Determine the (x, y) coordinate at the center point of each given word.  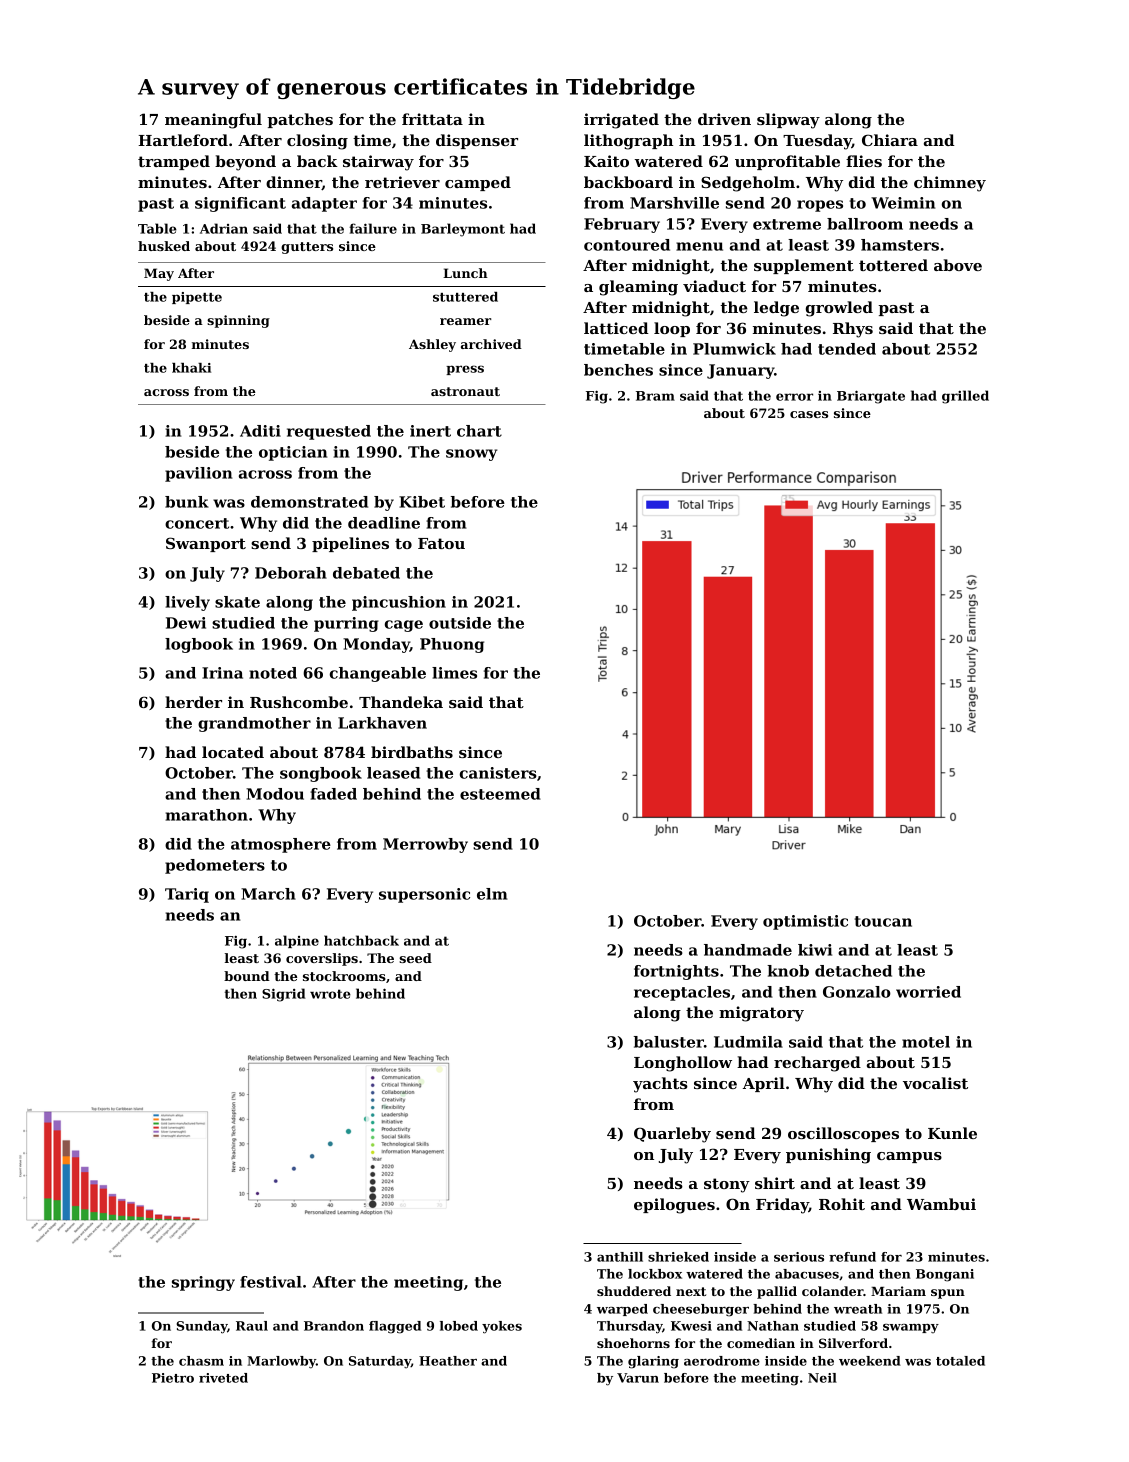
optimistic (805, 922)
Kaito (606, 161)
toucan (883, 921)
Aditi (260, 431)
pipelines (350, 544)
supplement (804, 266)
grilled (965, 397)
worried (928, 992)
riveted (223, 1378)
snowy (471, 455)
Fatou (441, 543)
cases (809, 414)
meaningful (213, 121)
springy (203, 1283)
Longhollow (683, 1064)
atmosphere (281, 845)
